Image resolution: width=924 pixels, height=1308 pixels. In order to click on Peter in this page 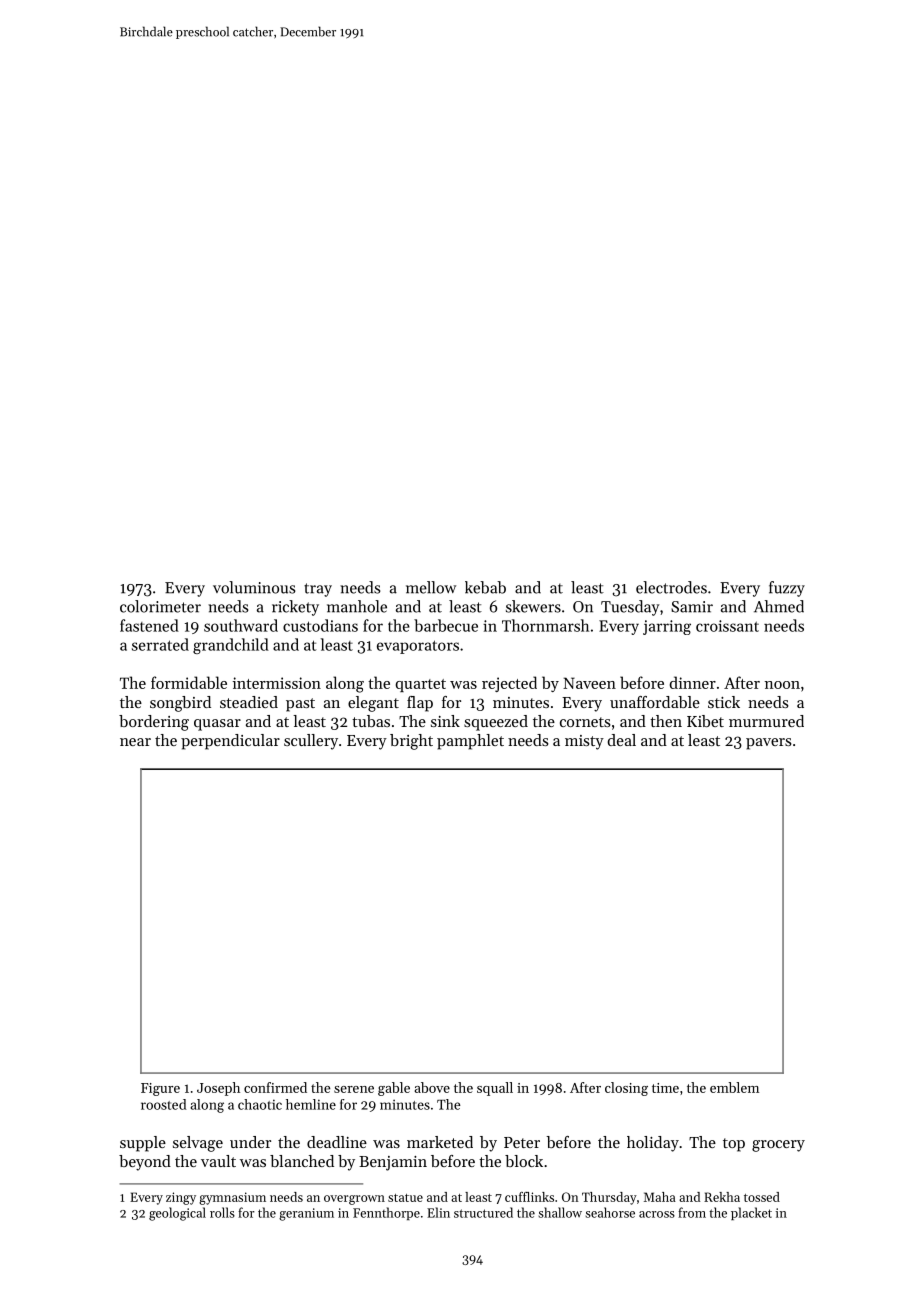, I will do `click(522, 1142)`.
